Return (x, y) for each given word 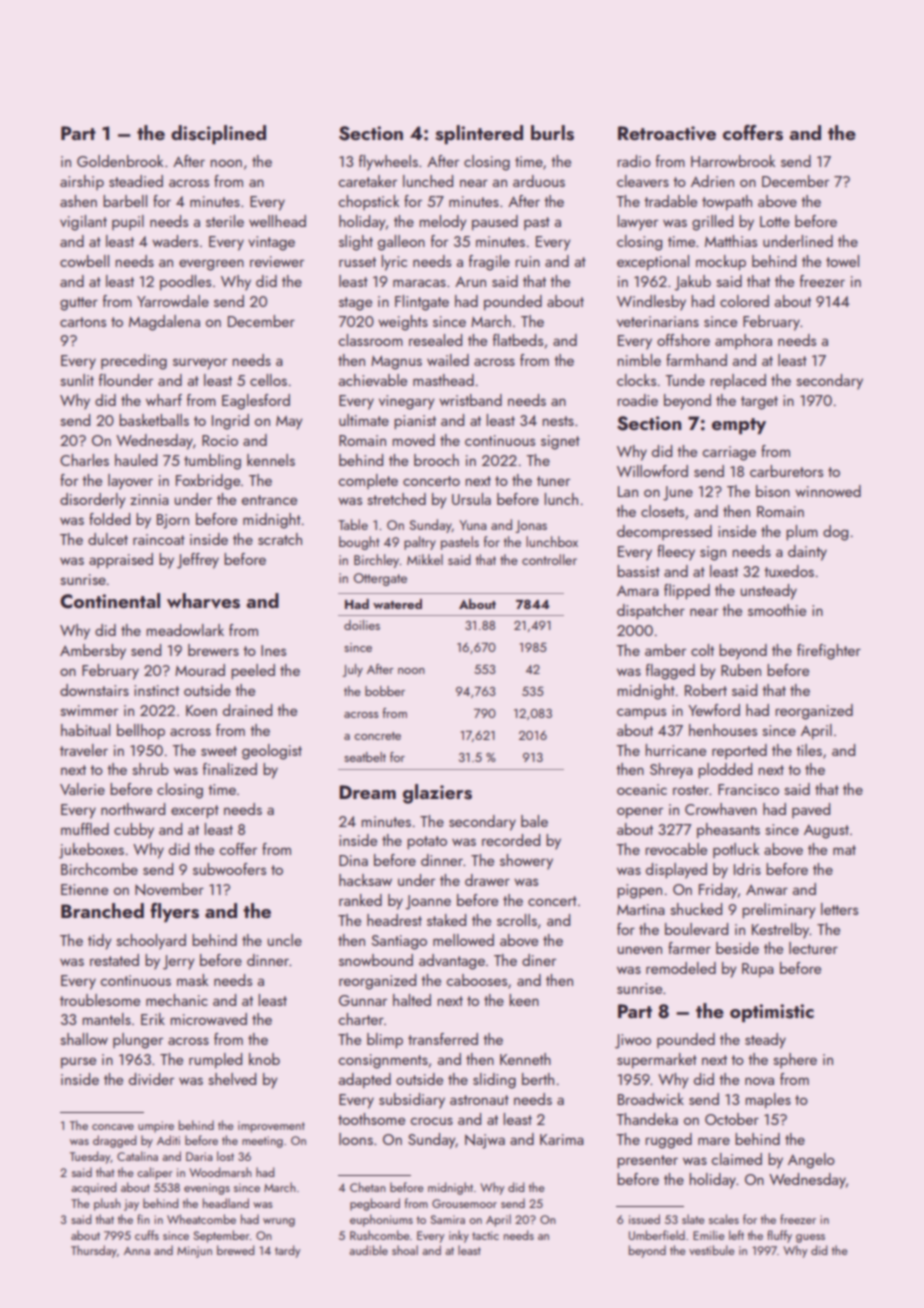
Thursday (94, 1251)
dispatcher (651, 612)
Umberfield (657, 1235)
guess (810, 1238)
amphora (743, 341)
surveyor (200, 364)
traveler (84, 750)
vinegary (407, 402)
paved (811, 810)
